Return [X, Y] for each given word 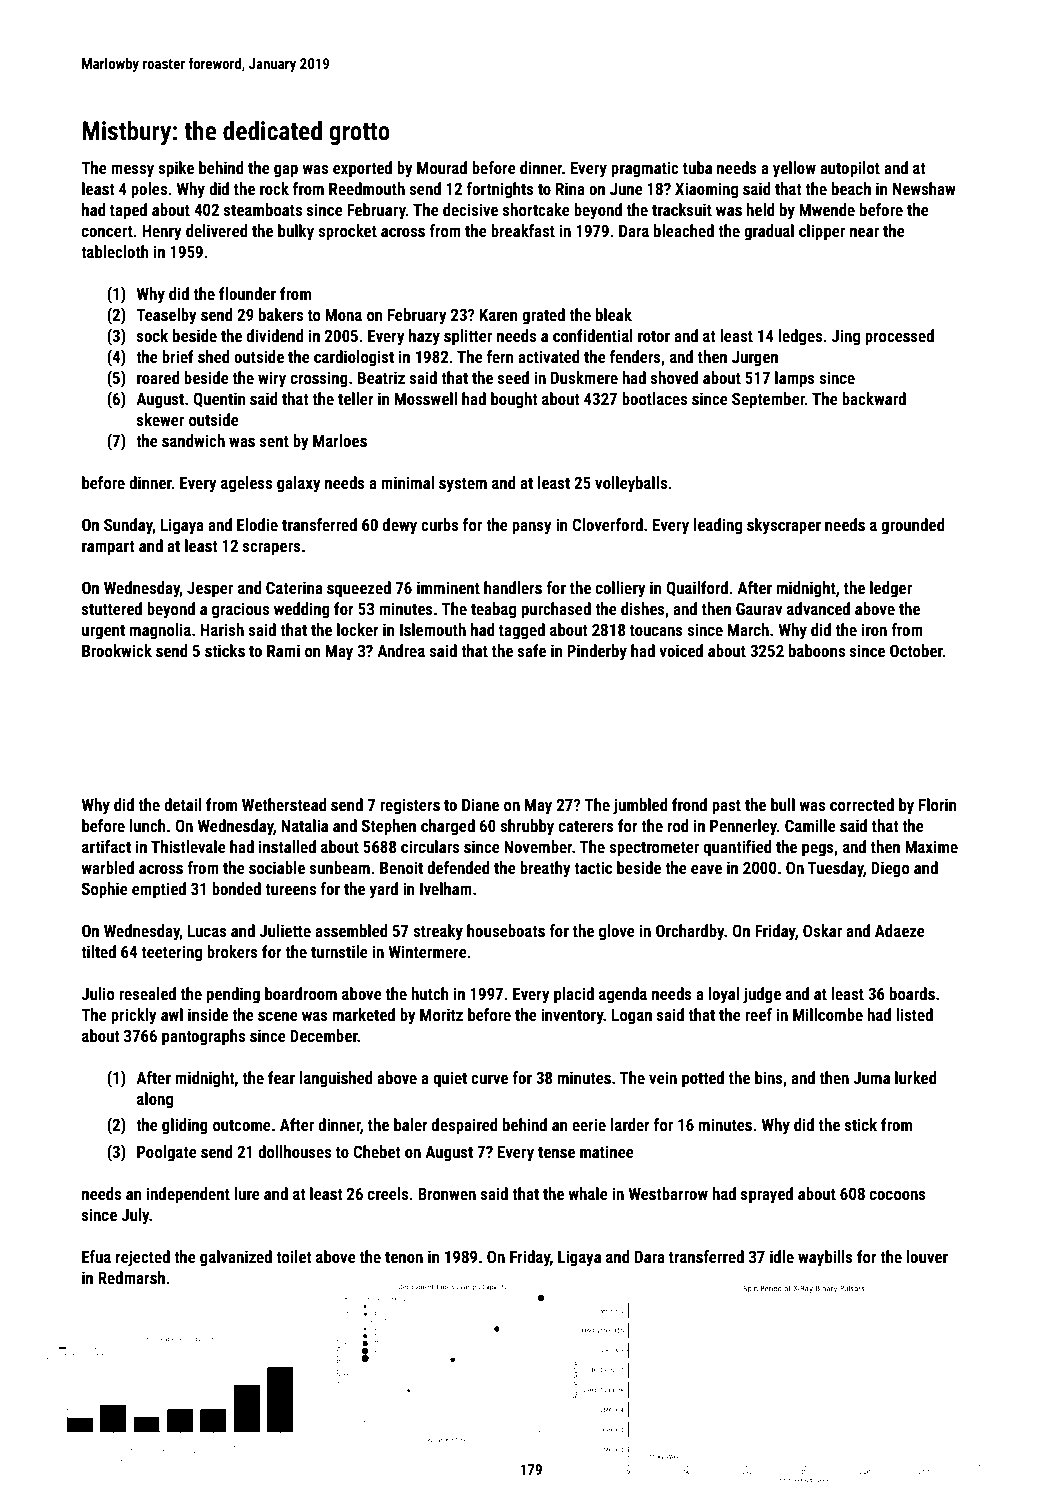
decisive [470, 209]
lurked [916, 1077]
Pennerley [743, 827]
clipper [822, 232]
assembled [351, 930]
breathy [545, 869]
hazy [424, 337]
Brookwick [117, 650]
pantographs [203, 1037]
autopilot [850, 169]
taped [128, 211]
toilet [293, 1256]
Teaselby [166, 316]
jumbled [640, 806]
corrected [862, 804]
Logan [632, 1017]
